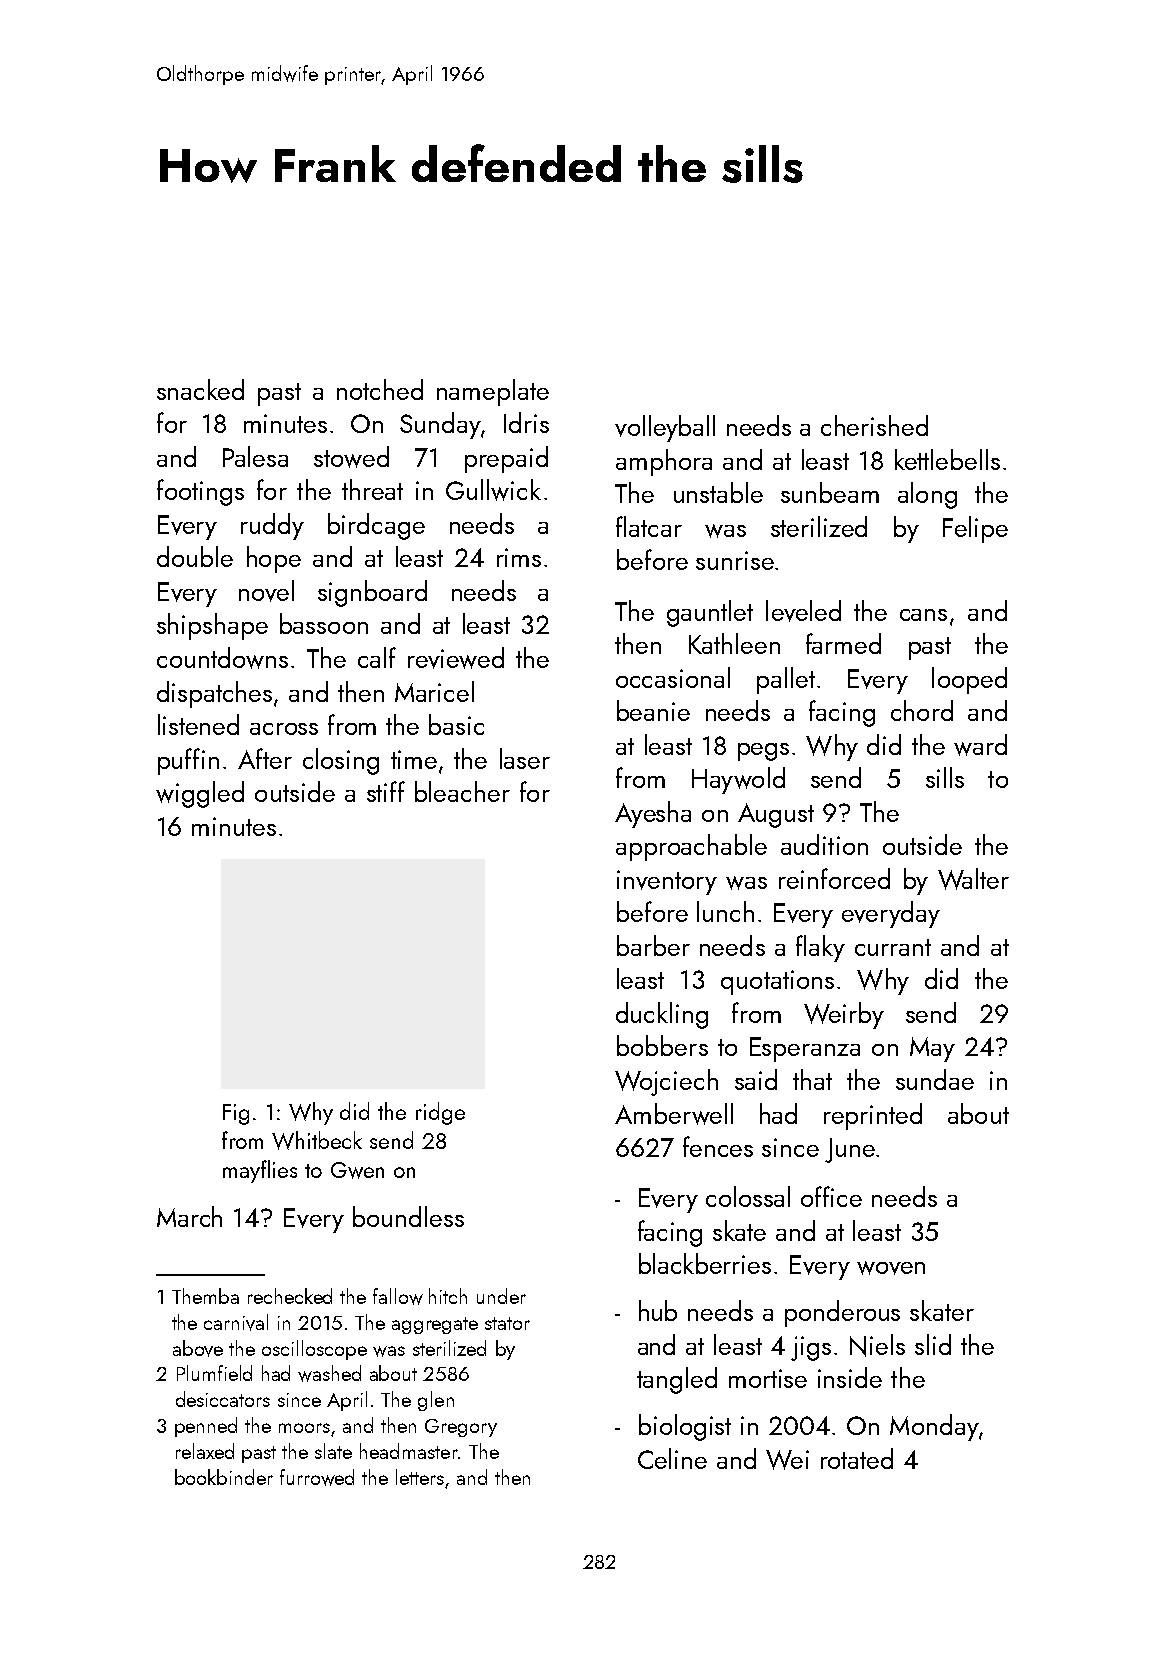 This page has height=1654, width=1165. I want to click on Monday, so click(934, 1427).
